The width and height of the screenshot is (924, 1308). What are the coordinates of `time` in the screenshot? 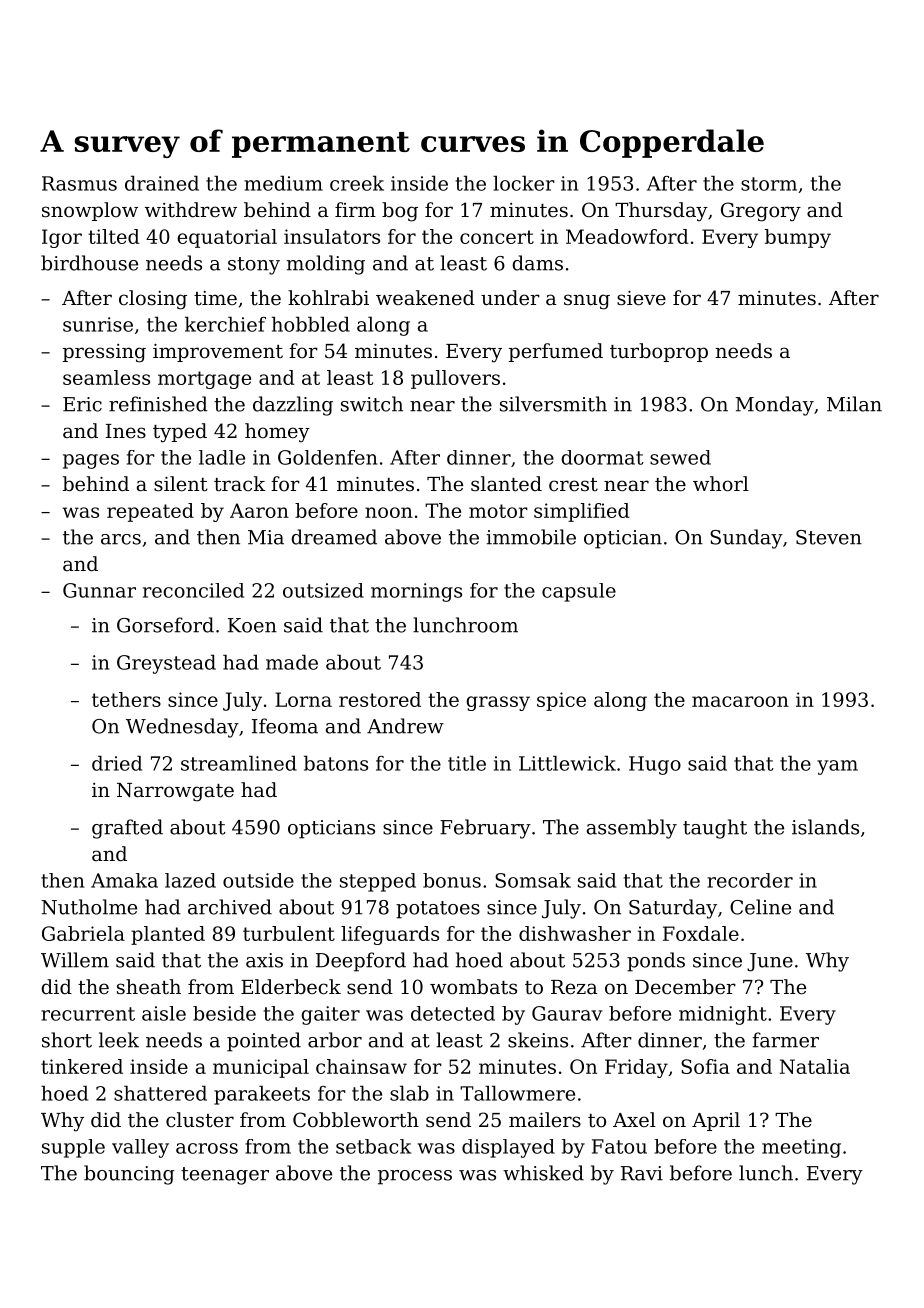 It's located at (215, 298).
